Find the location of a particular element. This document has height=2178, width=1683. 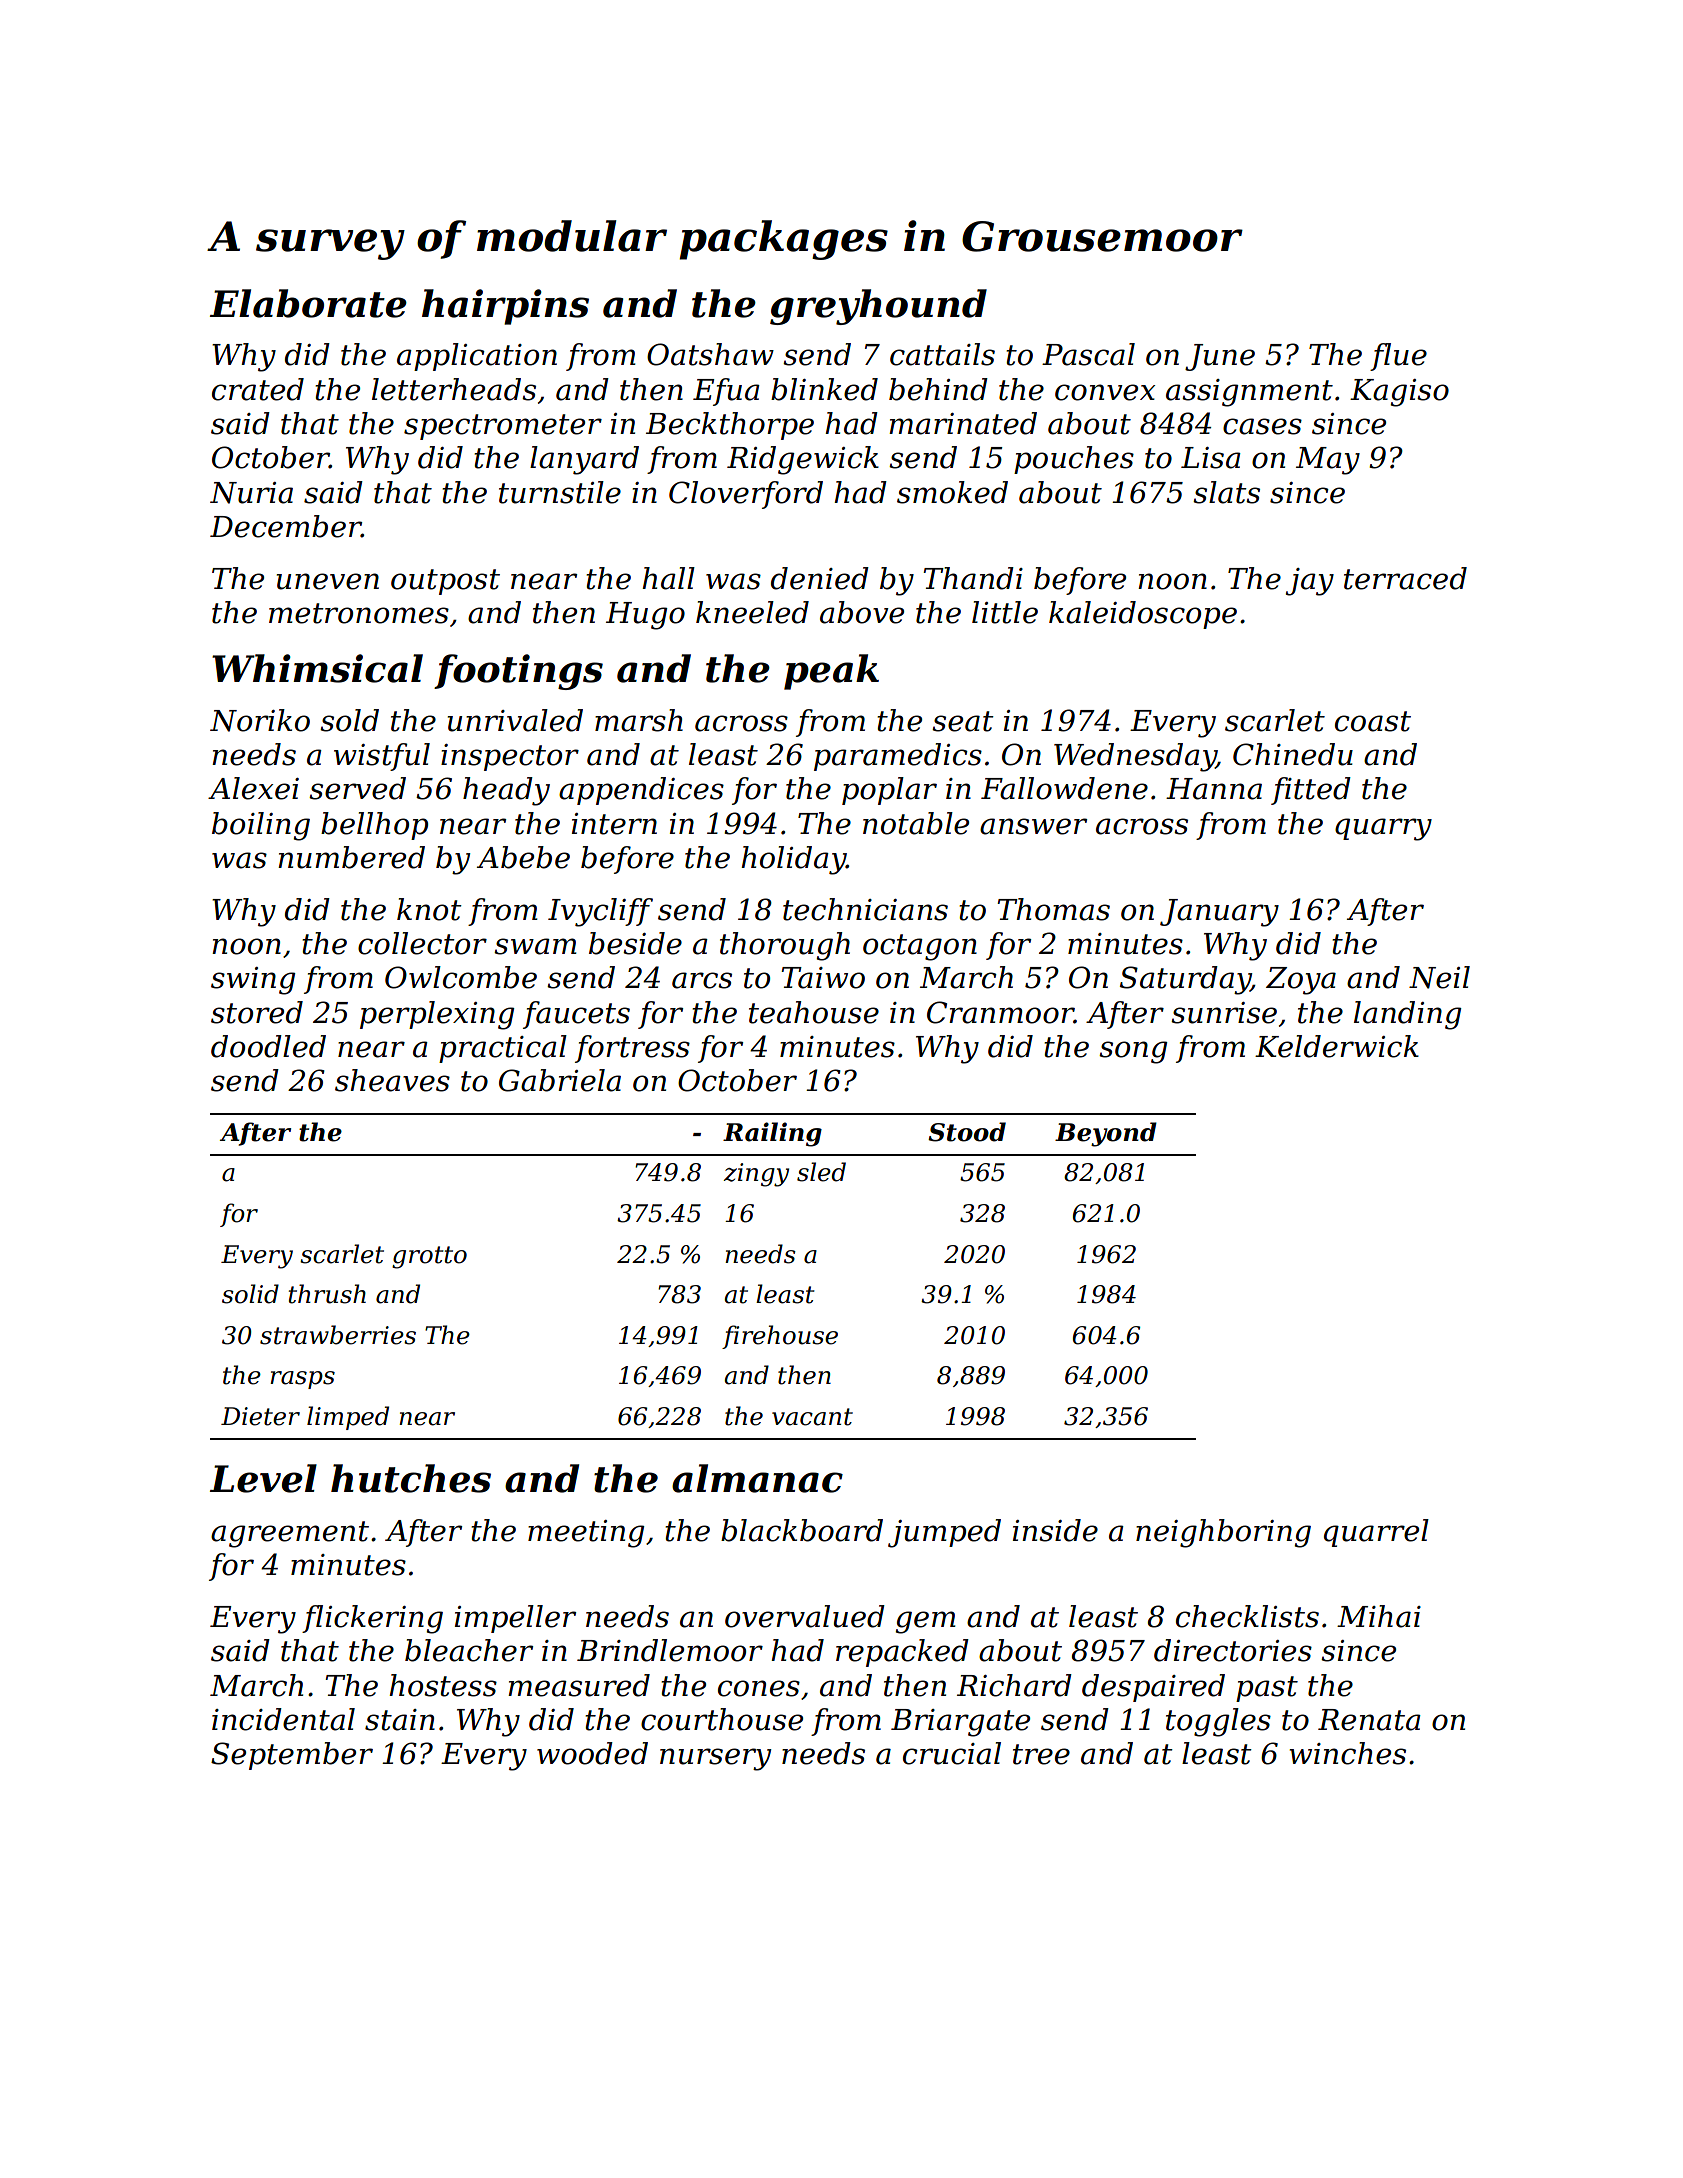

greyhound is located at coordinates (878, 307).
